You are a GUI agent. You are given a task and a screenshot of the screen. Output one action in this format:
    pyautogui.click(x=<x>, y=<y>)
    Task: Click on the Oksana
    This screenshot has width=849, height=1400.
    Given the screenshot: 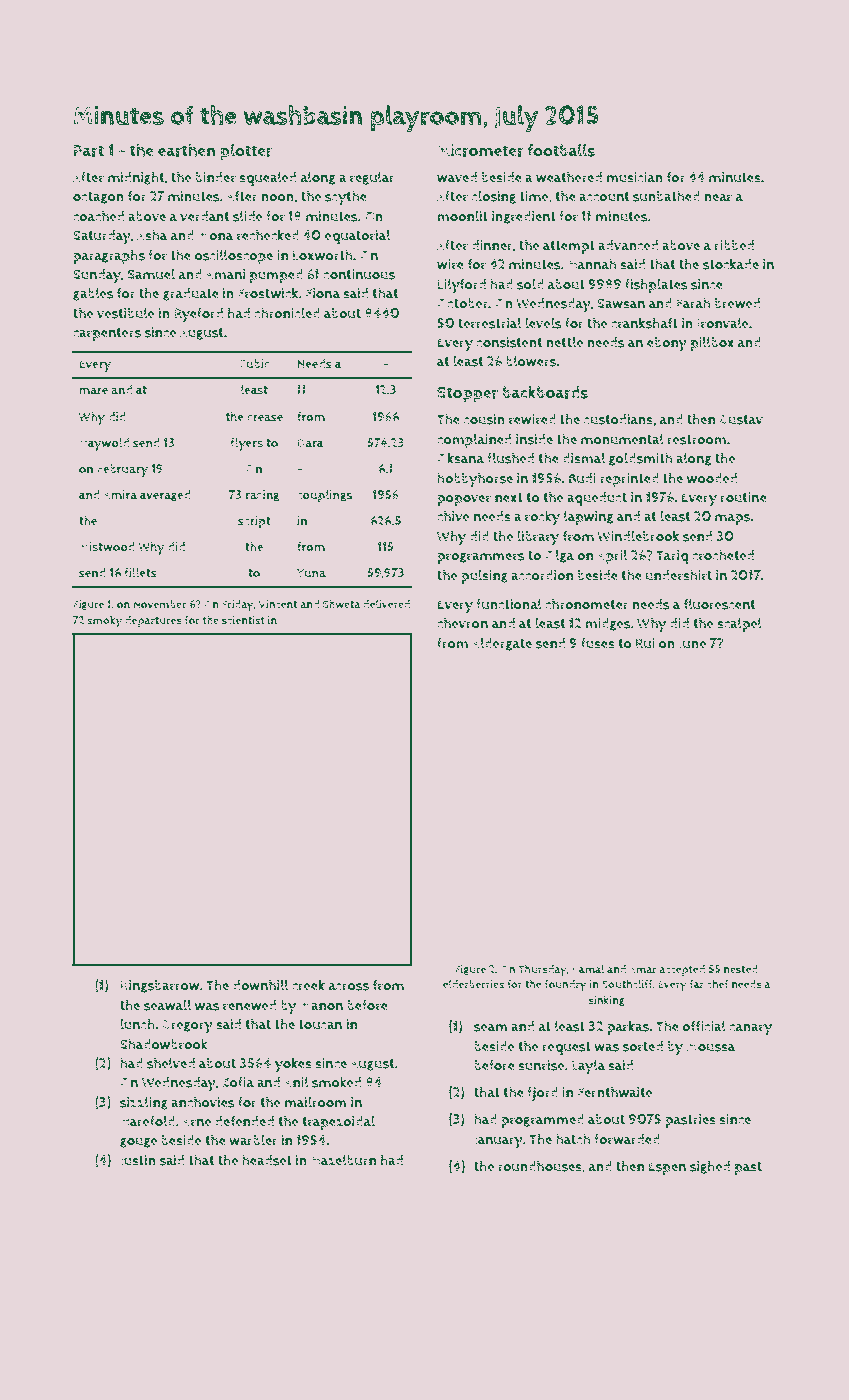 What is the action you would take?
    pyautogui.click(x=460, y=458)
